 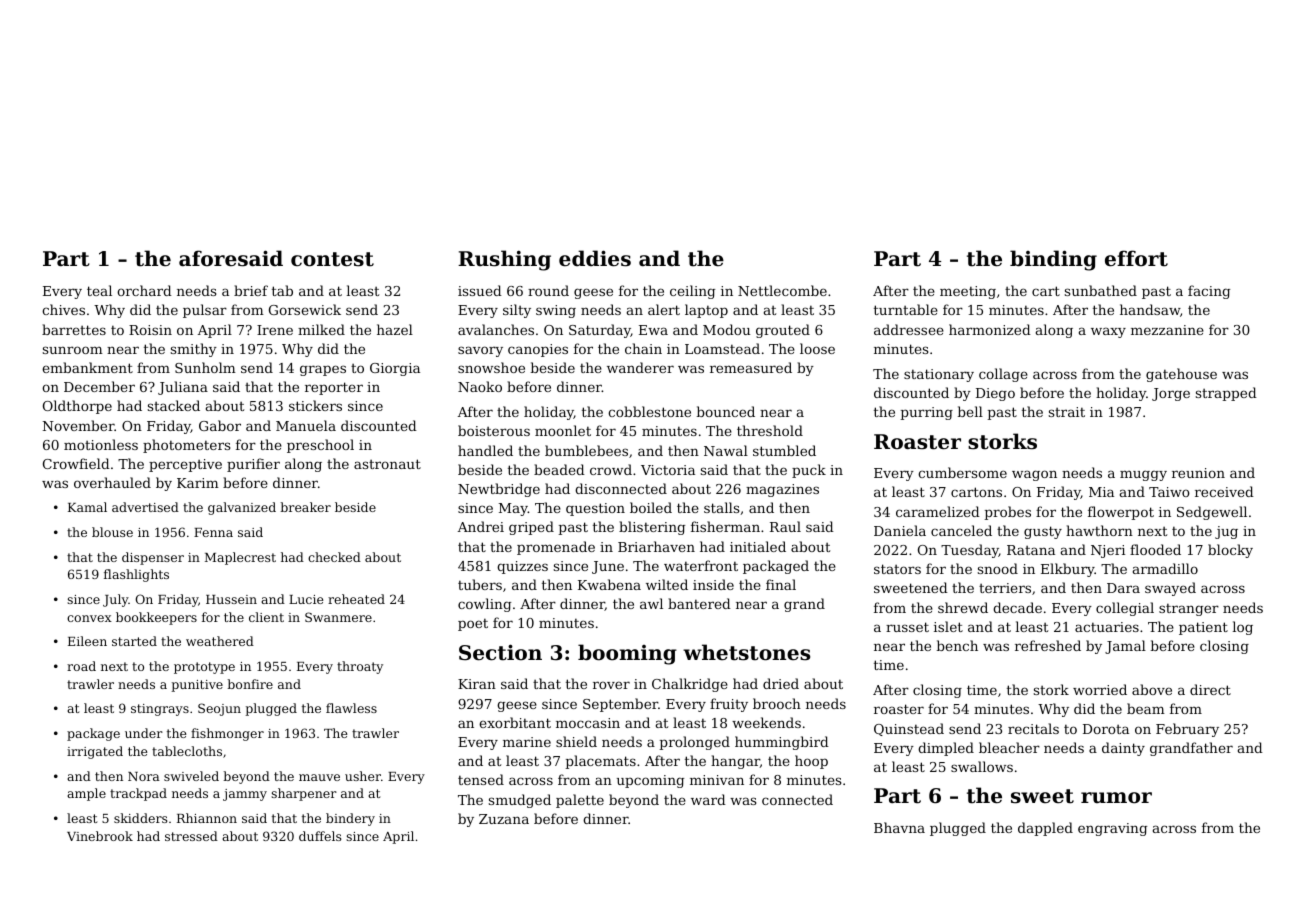 I want to click on skidders, so click(x=141, y=818).
